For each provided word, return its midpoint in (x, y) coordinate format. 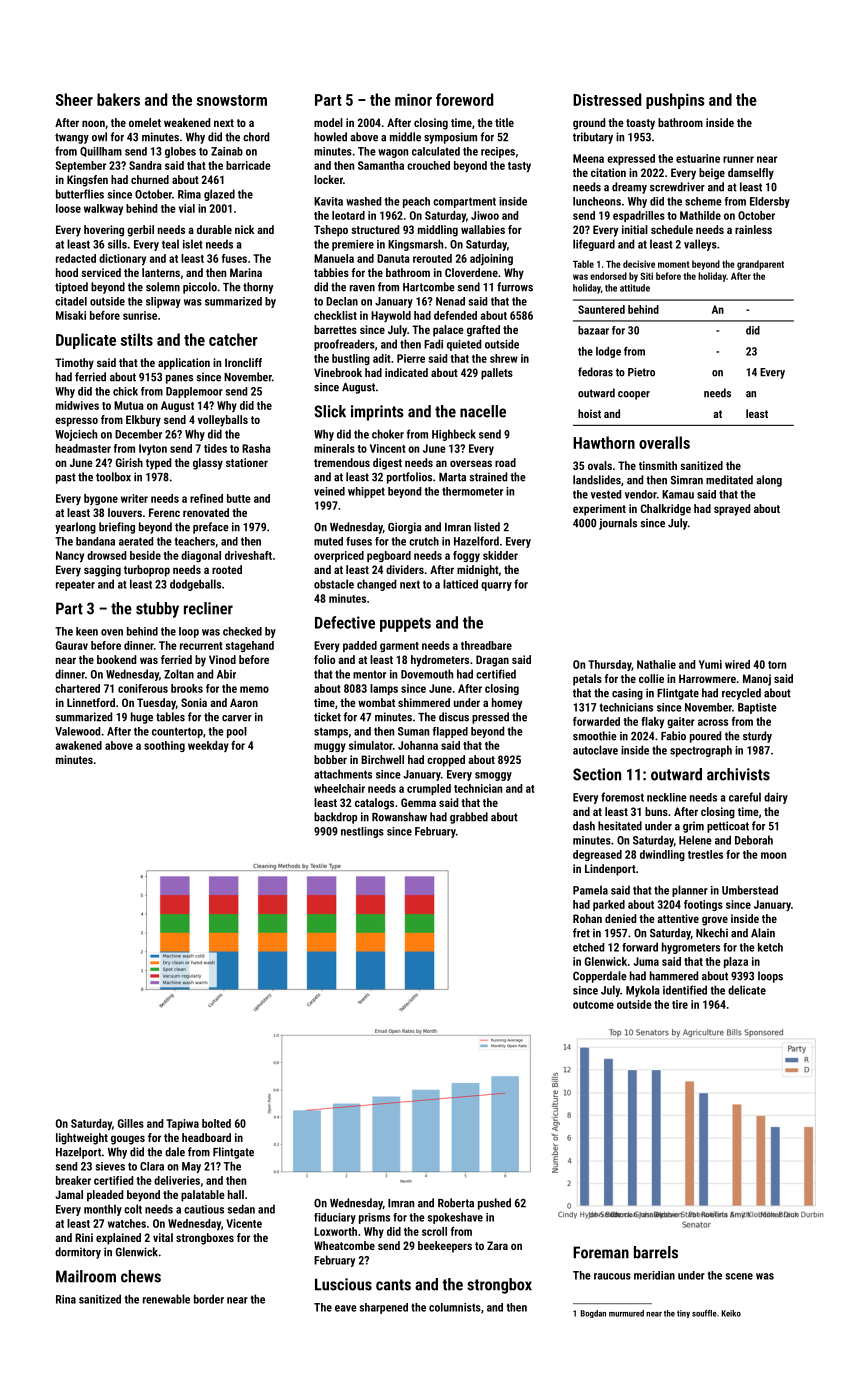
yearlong (75, 528)
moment (673, 264)
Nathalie (656, 664)
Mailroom (86, 1276)
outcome (593, 1005)
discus (454, 717)
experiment (599, 510)
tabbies (331, 272)
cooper (634, 395)
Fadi (433, 344)
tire (680, 1004)
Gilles (131, 1123)
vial (187, 208)
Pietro (641, 372)
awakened (78, 745)
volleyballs (223, 421)
